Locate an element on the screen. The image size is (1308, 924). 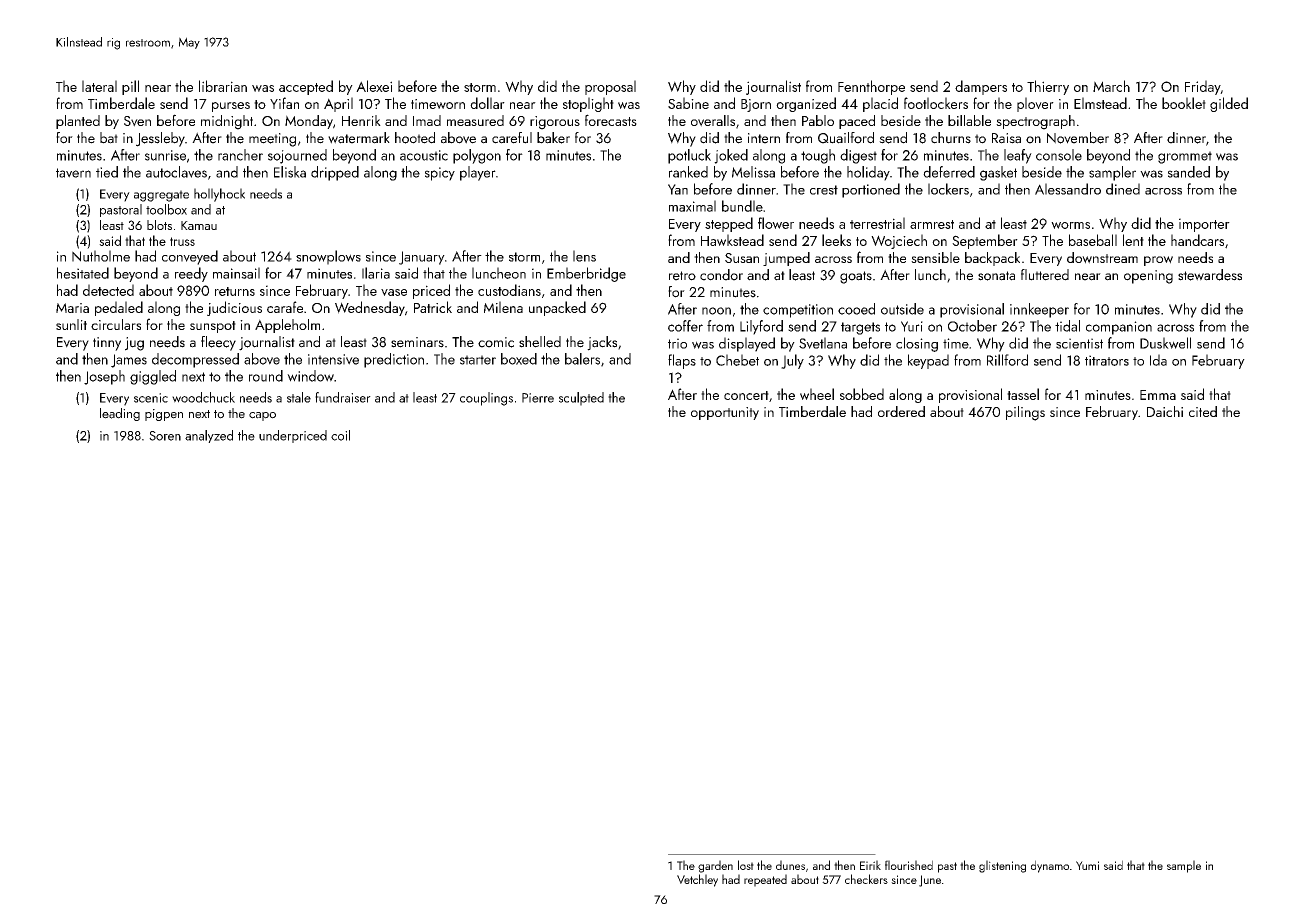
cited is located at coordinates (1203, 411).
